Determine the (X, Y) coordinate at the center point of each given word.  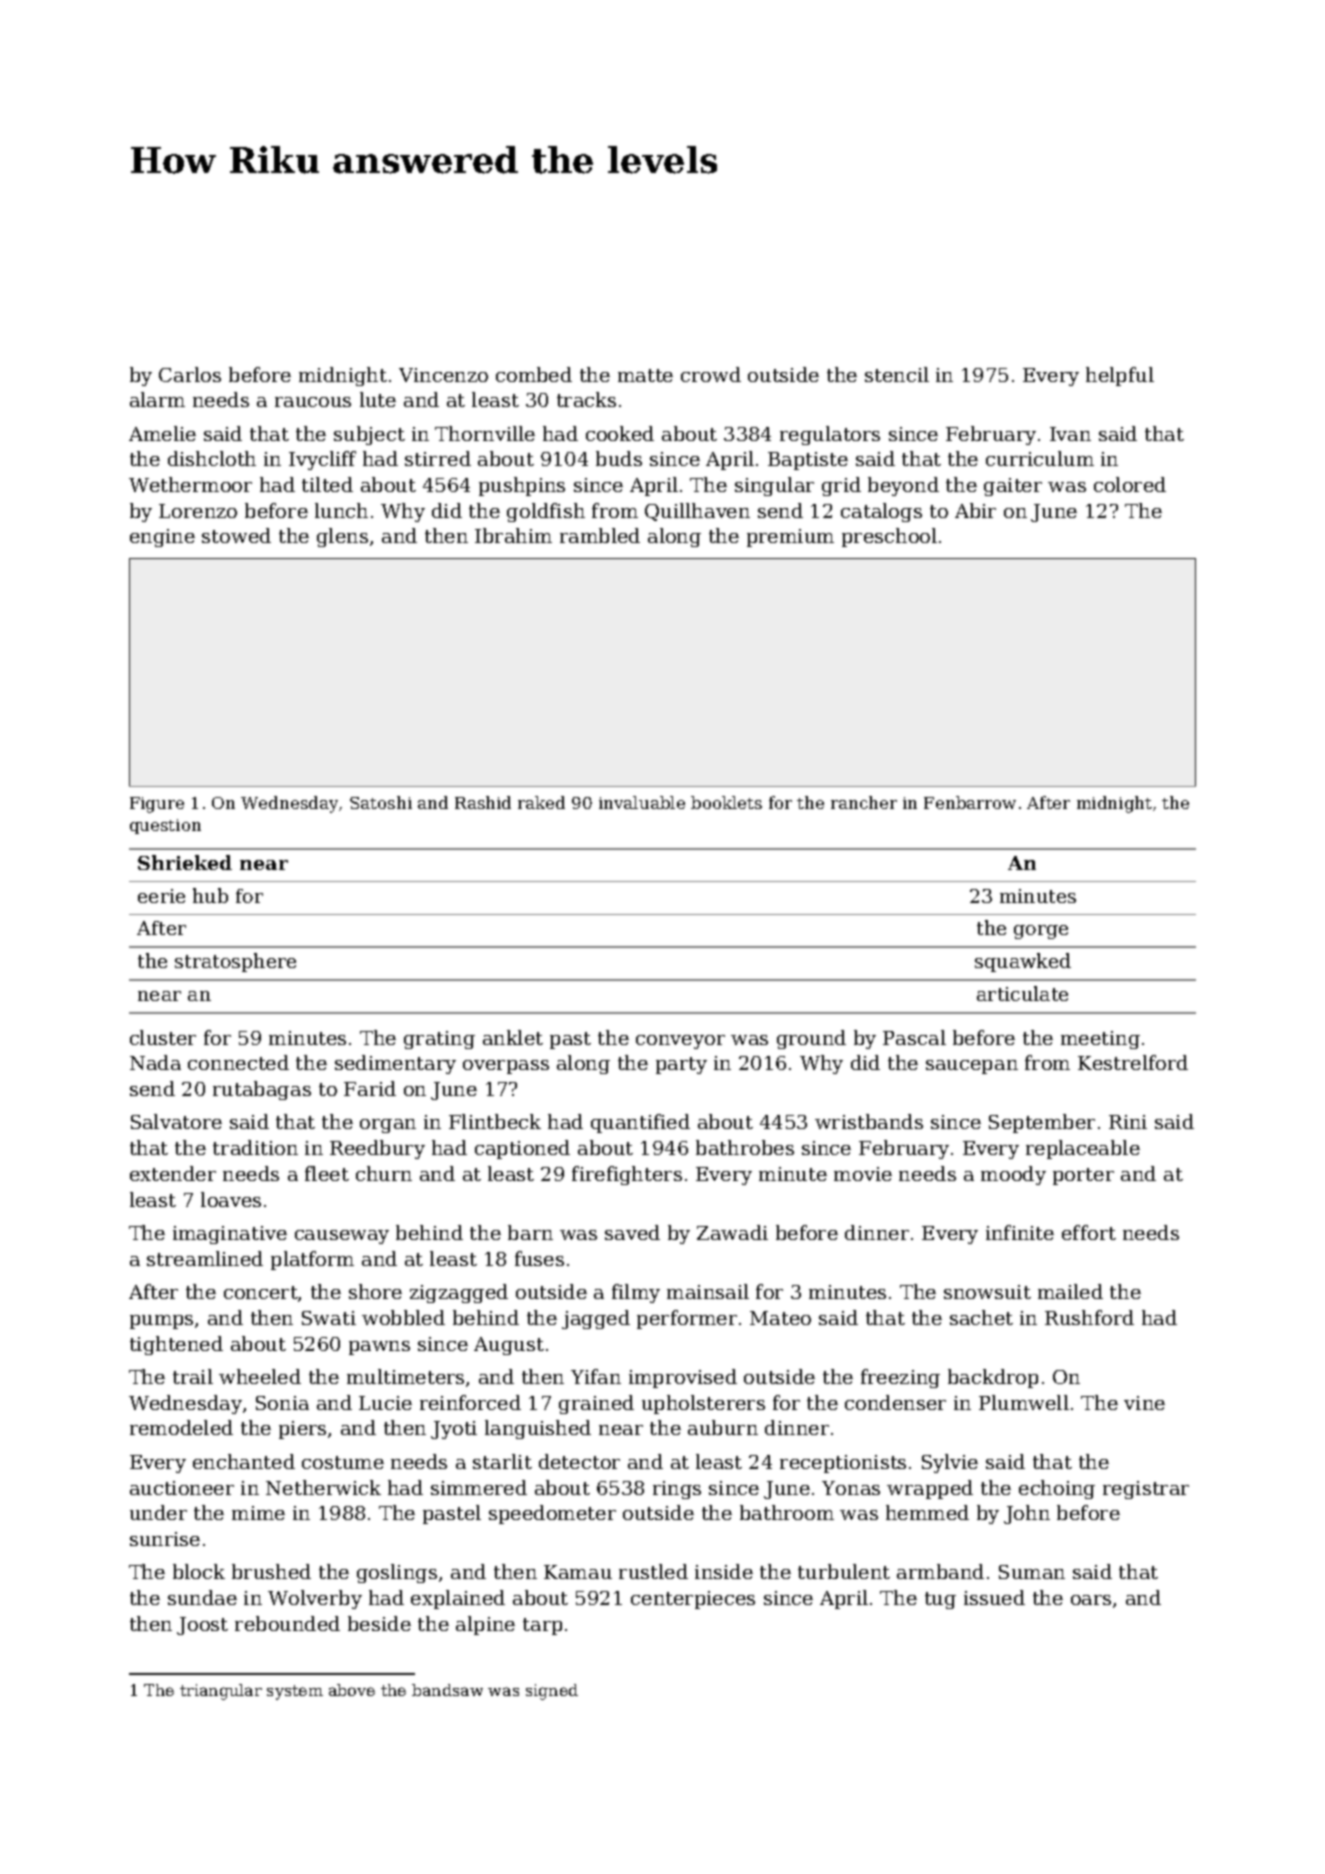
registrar (1146, 1490)
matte (645, 375)
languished (538, 1429)
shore (375, 1291)
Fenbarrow (970, 802)
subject (369, 435)
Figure (157, 805)
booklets (726, 802)
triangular (221, 1692)
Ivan (1070, 434)
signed (552, 1692)
